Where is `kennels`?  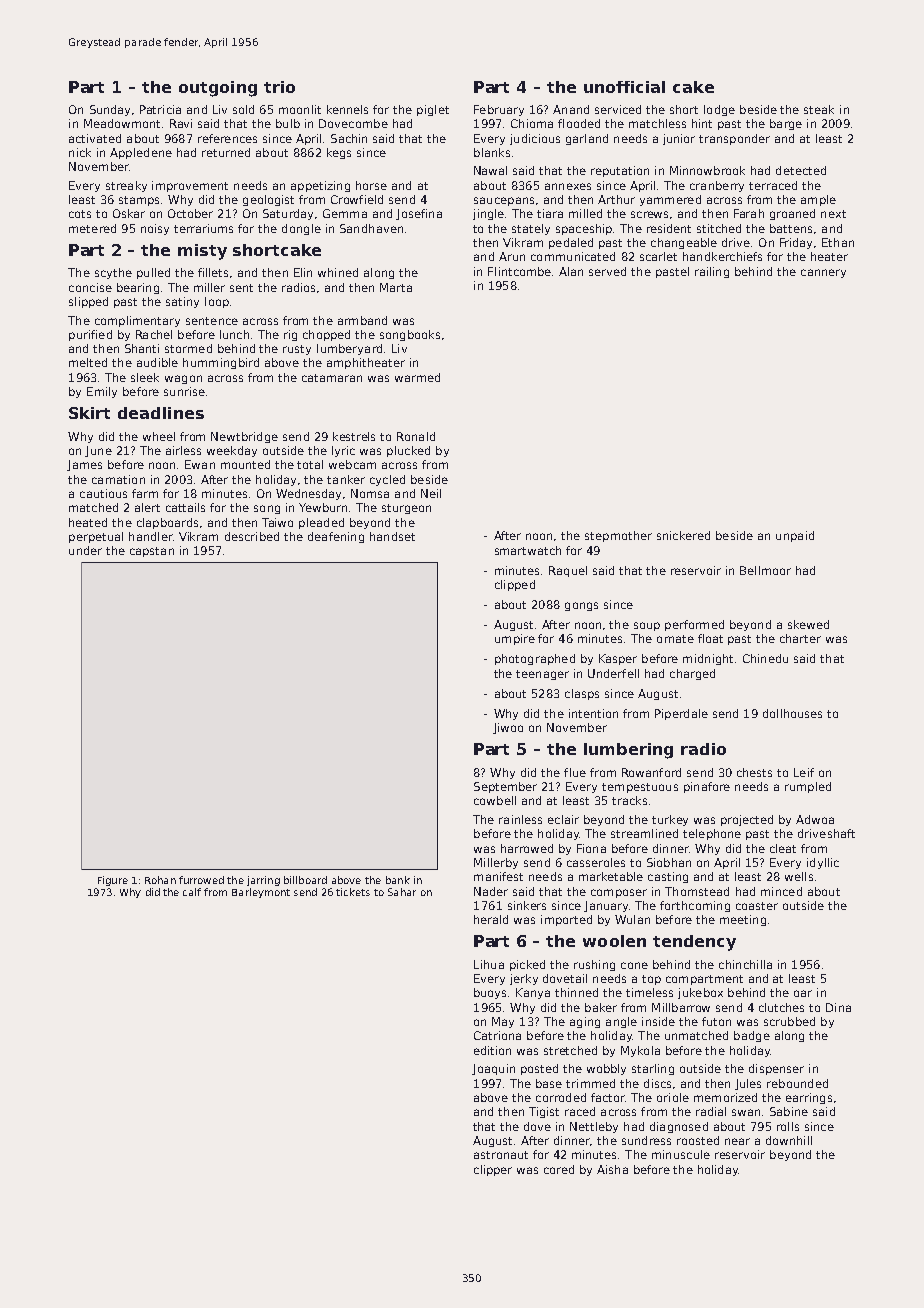
kennels is located at coordinates (347, 109).
